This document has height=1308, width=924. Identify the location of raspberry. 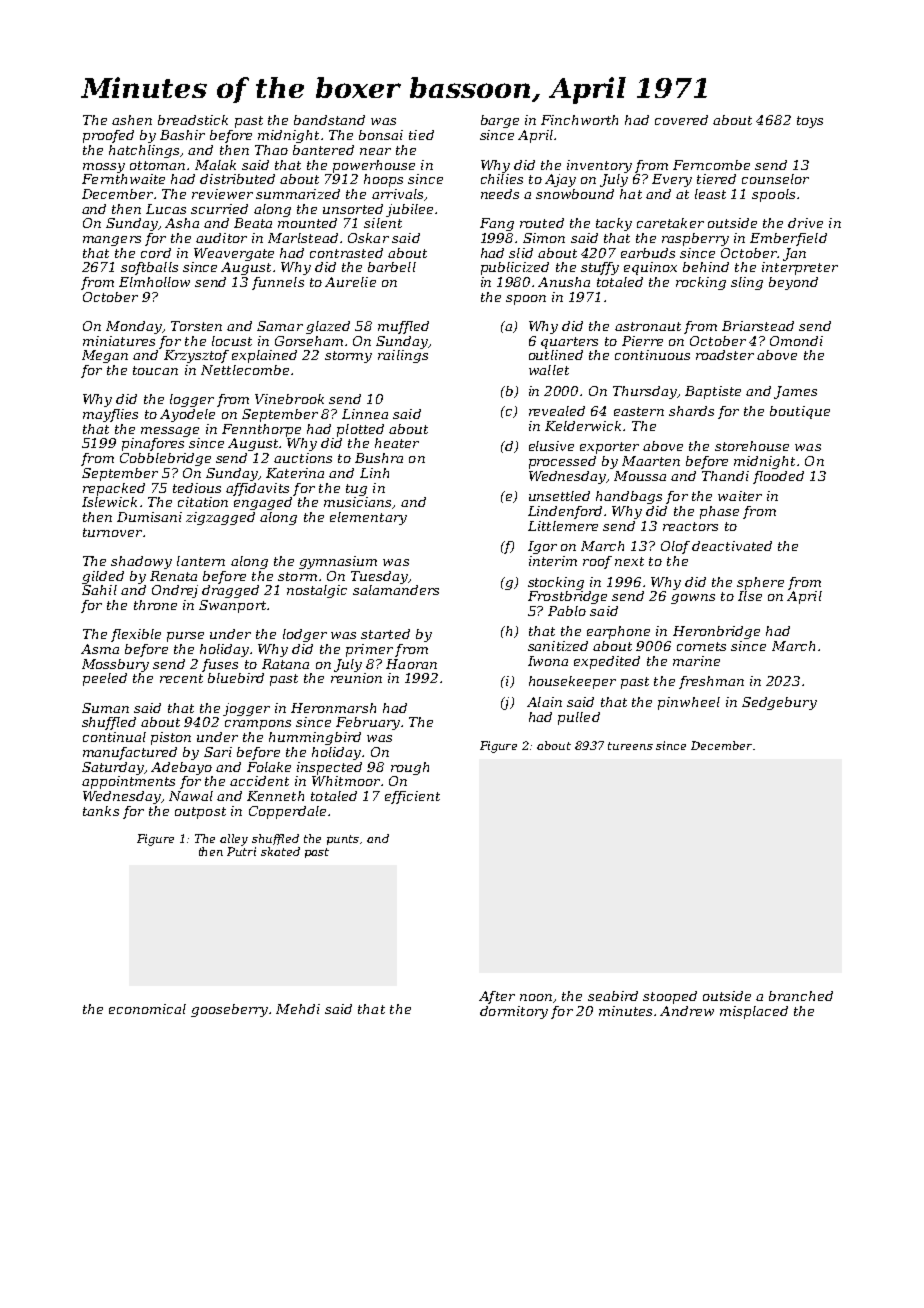
(695, 239).
